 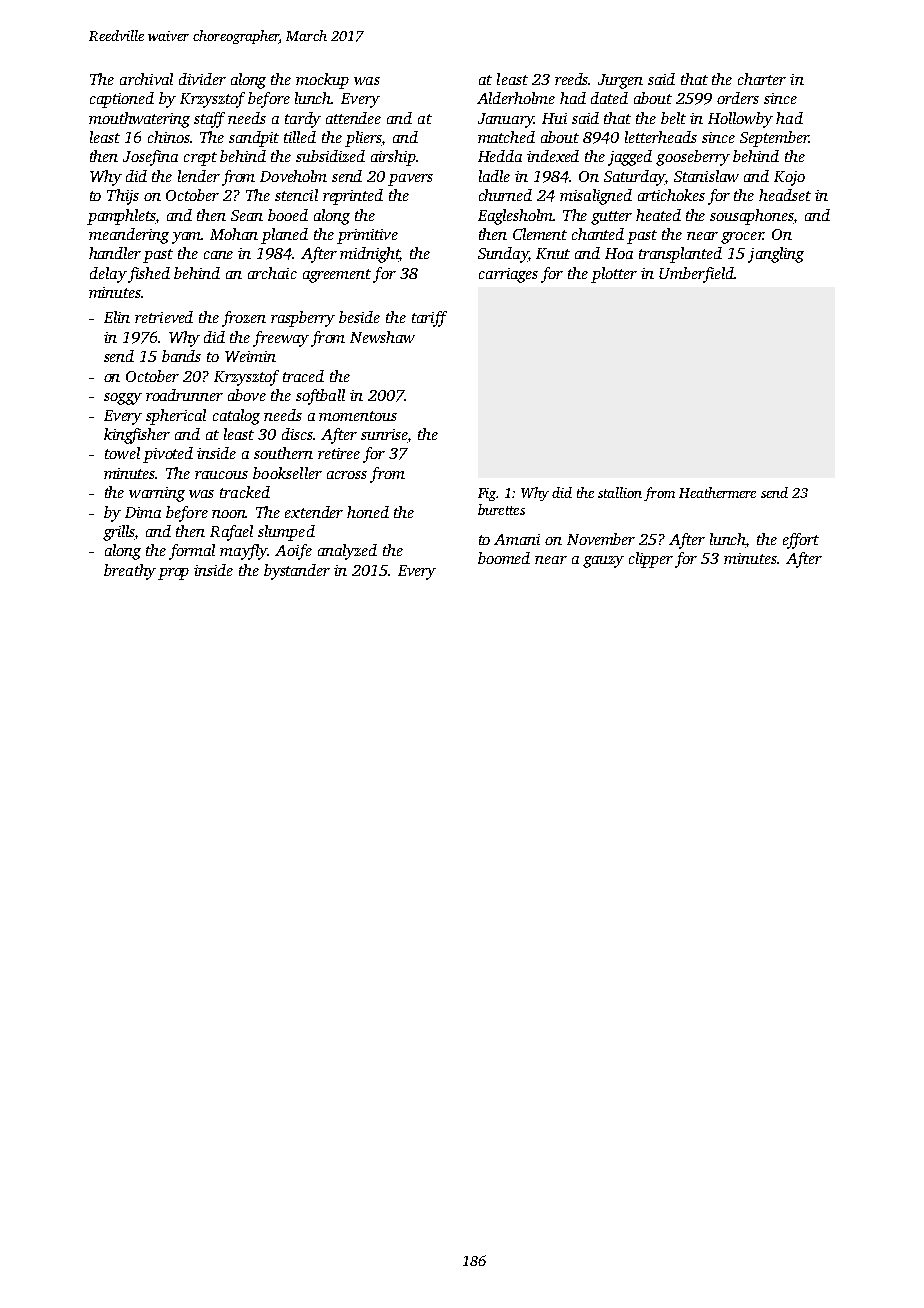 What do you see at coordinates (245, 492) in the image?
I see `tracked` at bounding box center [245, 492].
